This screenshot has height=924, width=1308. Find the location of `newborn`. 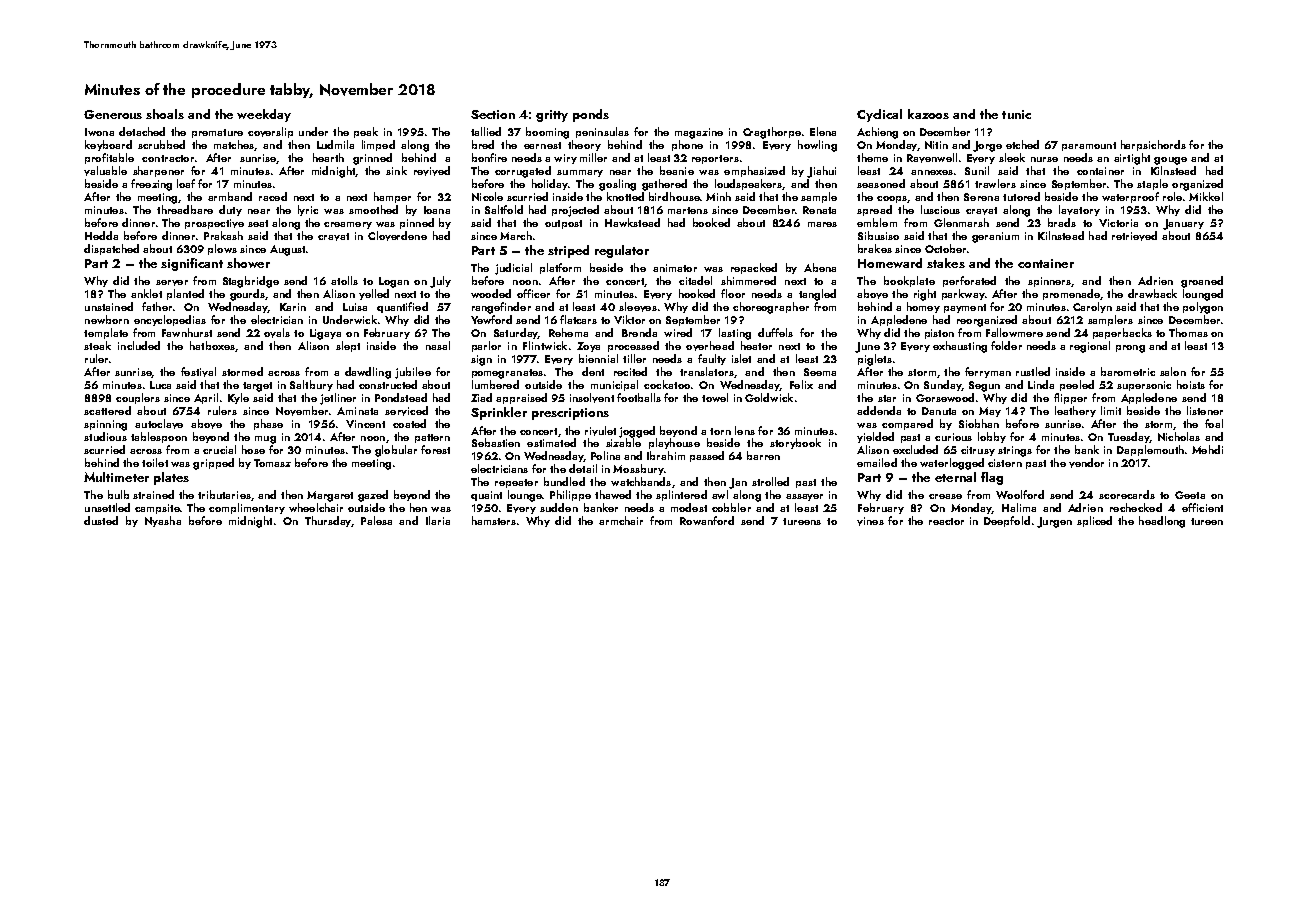

newborn is located at coordinates (107, 319).
